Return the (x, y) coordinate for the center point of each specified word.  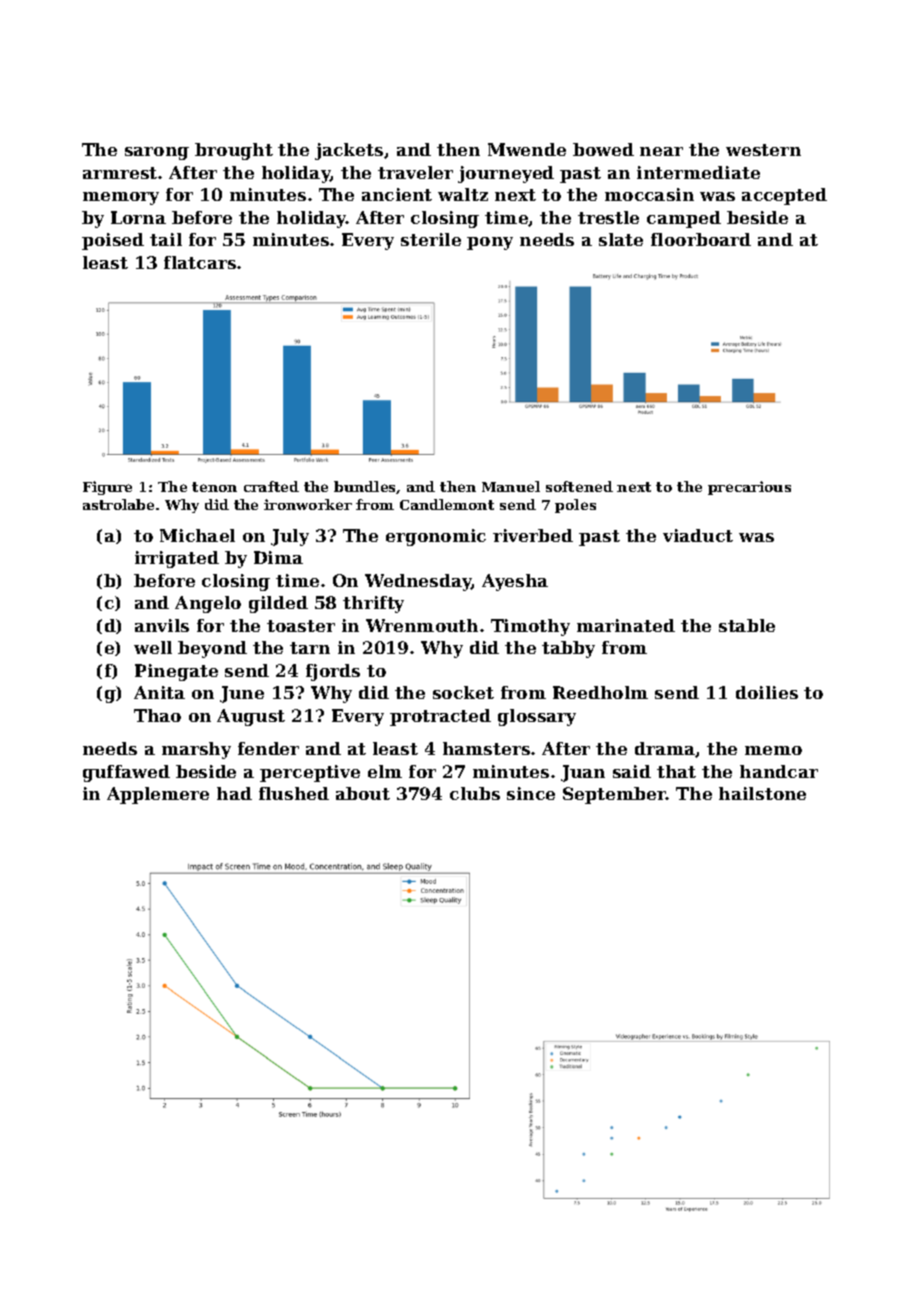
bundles (365, 487)
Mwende (527, 149)
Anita (159, 692)
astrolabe (118, 504)
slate (621, 239)
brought (234, 151)
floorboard (701, 239)
